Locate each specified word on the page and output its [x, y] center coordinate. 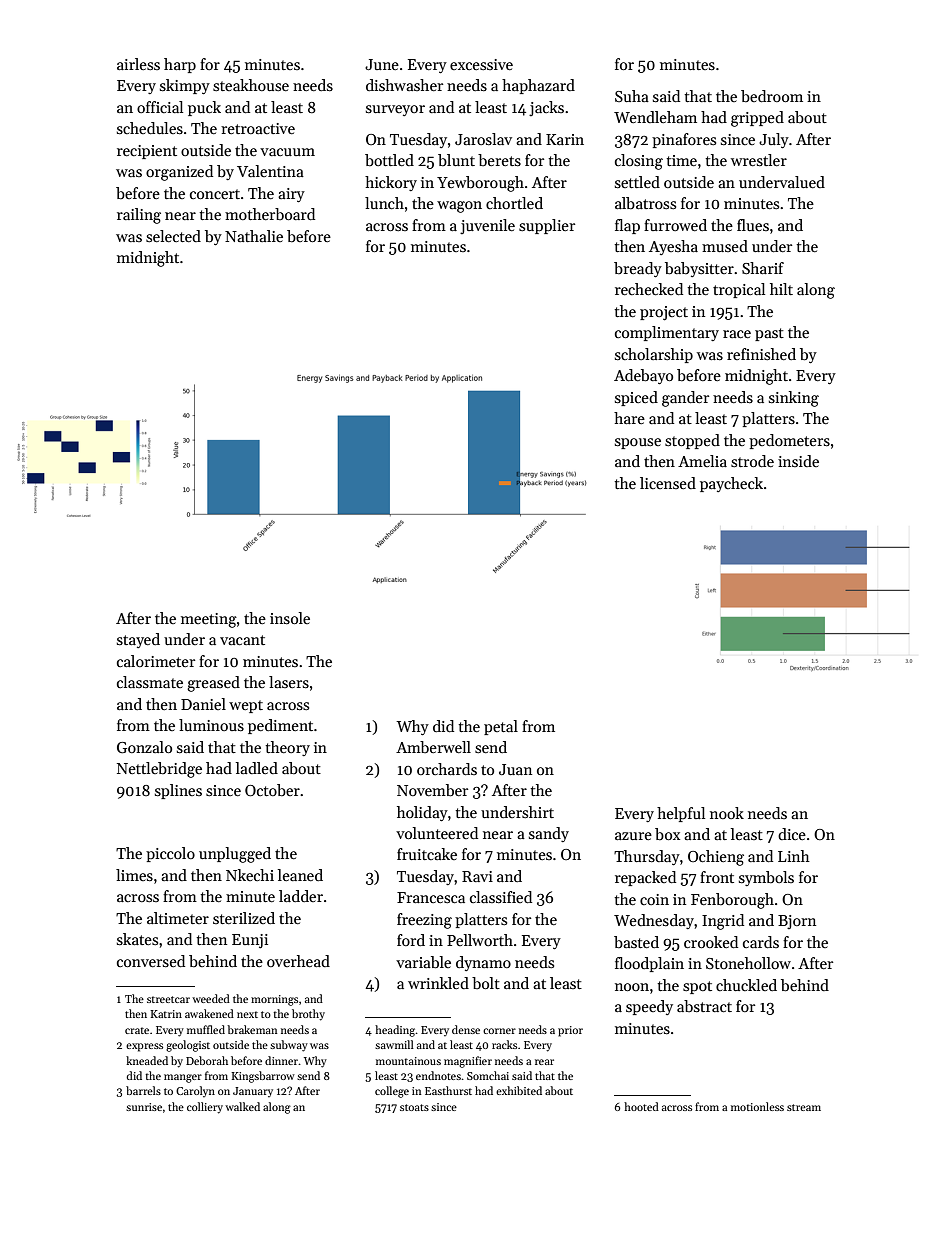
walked [242, 1106]
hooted [641, 1106]
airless [138, 64]
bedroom [772, 96]
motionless [757, 1106]
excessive [481, 64]
